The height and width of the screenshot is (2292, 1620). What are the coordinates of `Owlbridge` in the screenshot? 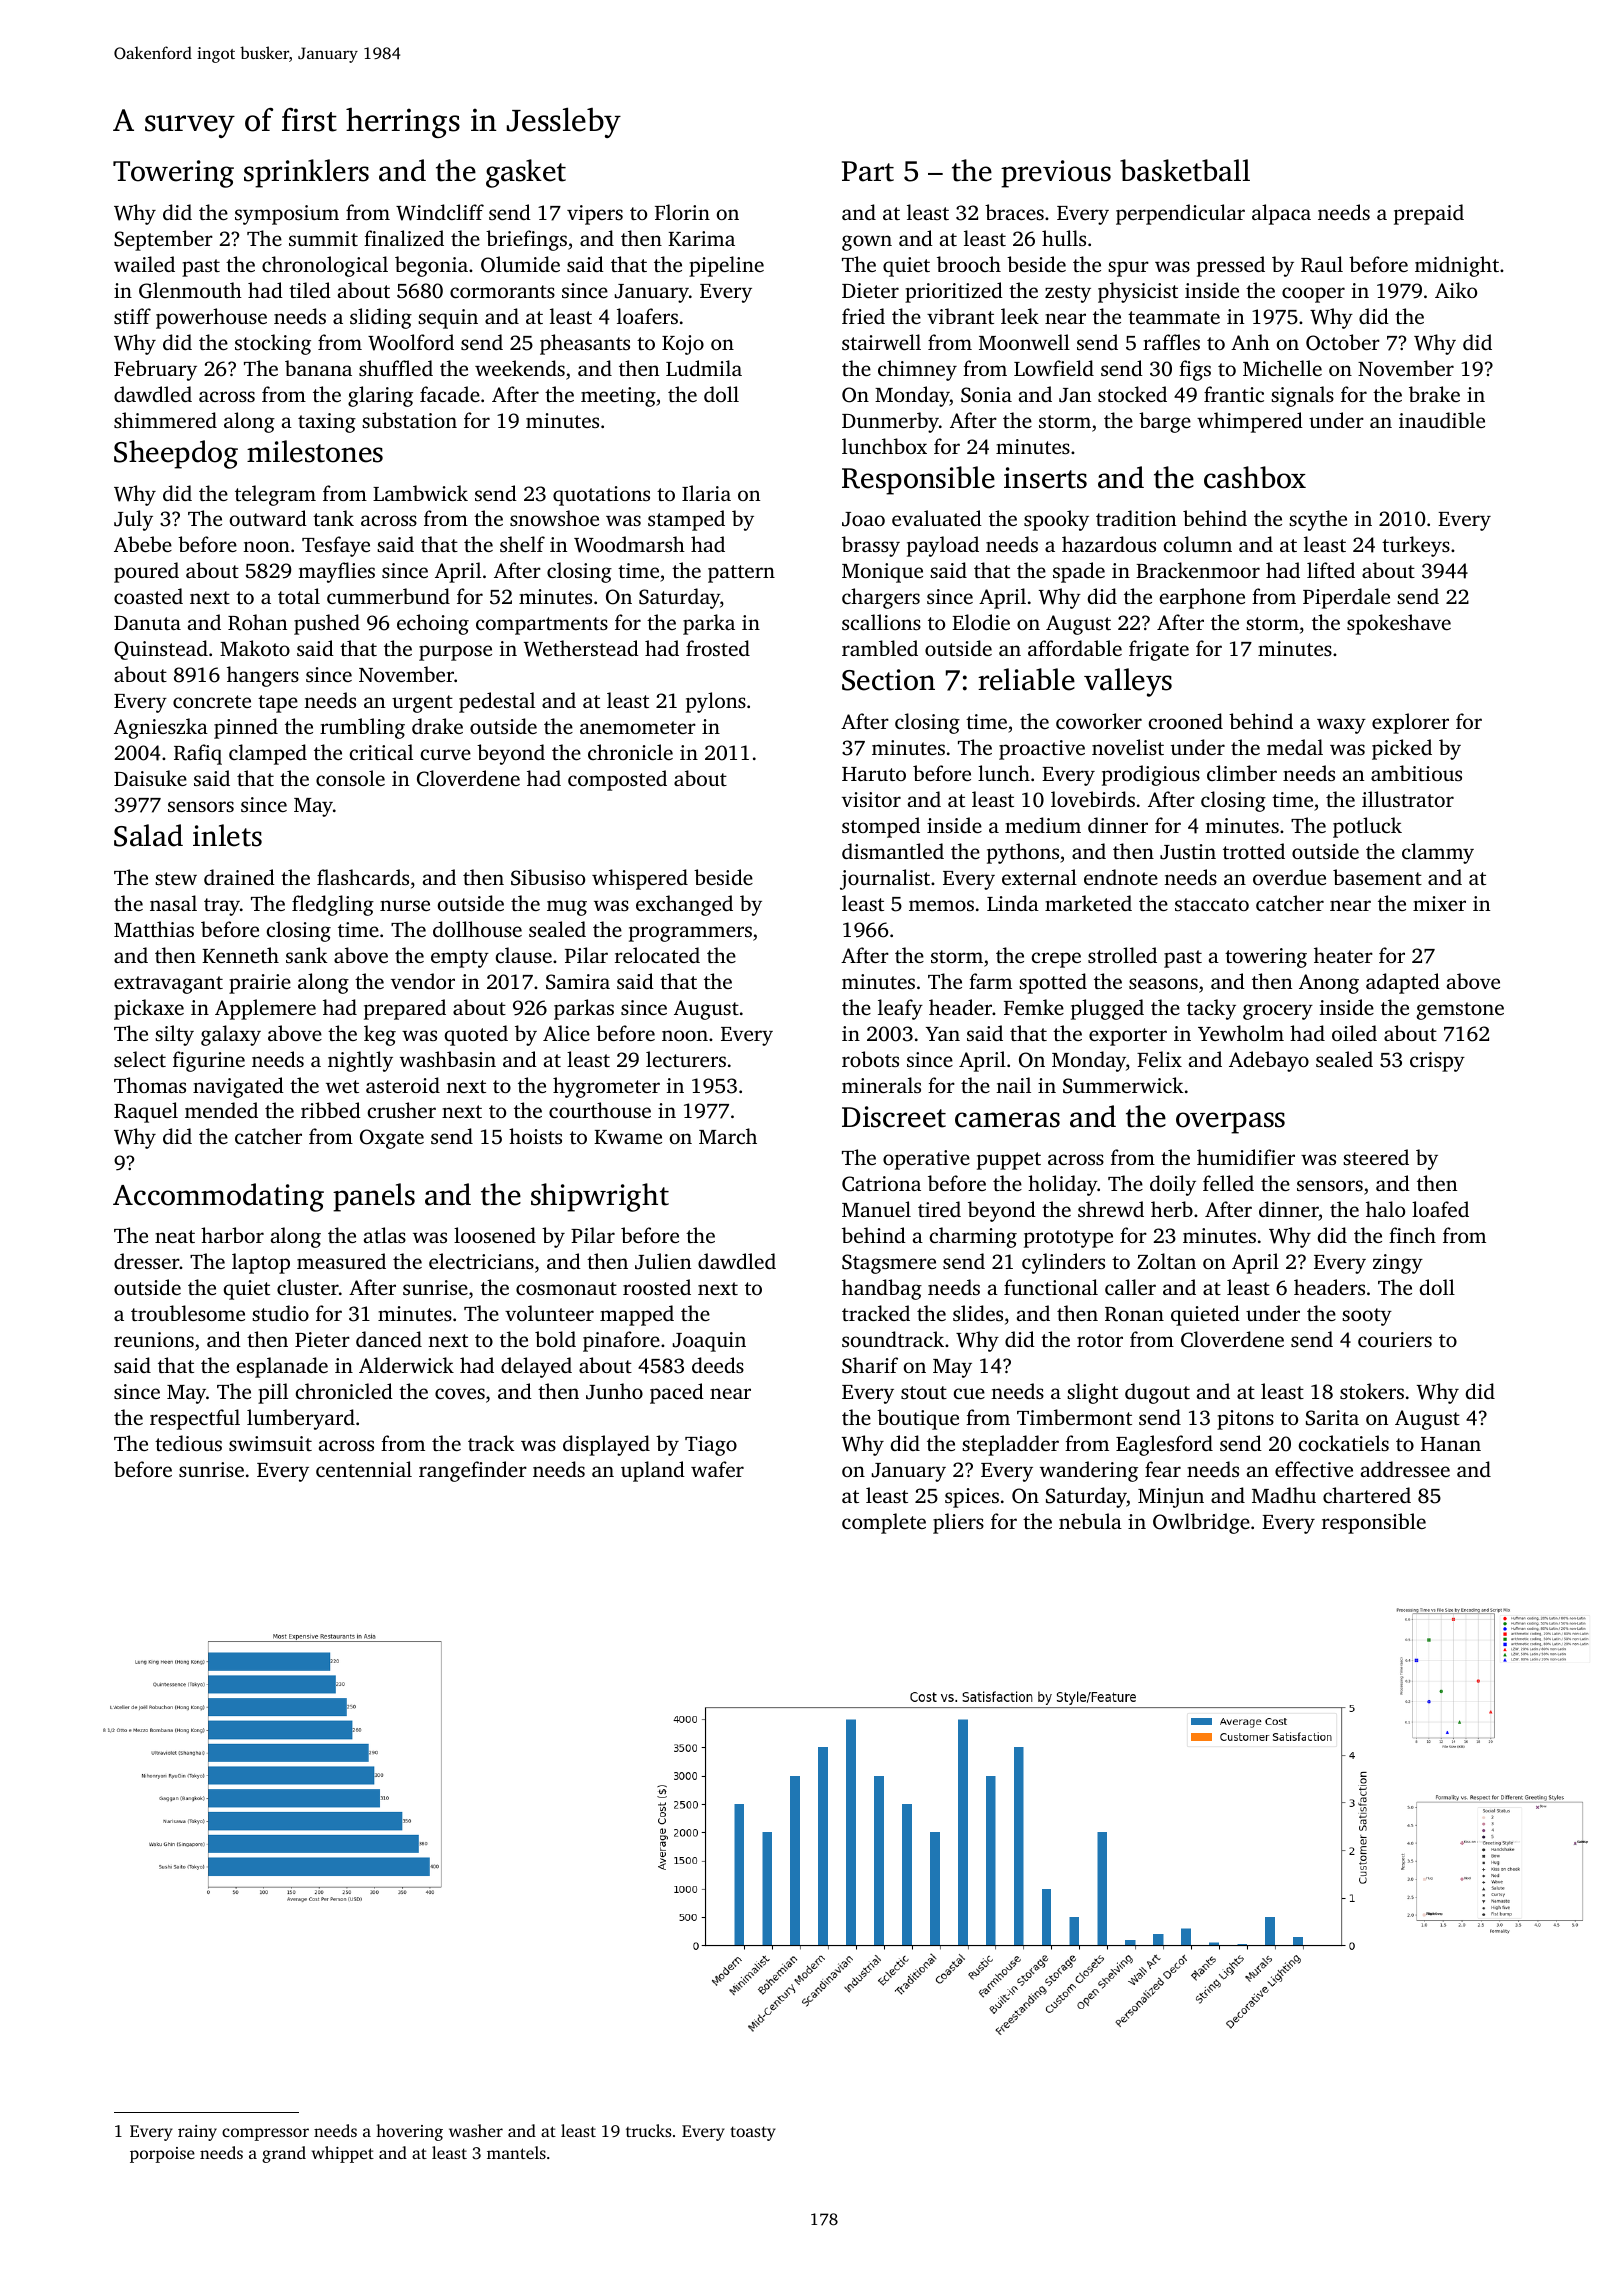 It's located at (1201, 1523).
